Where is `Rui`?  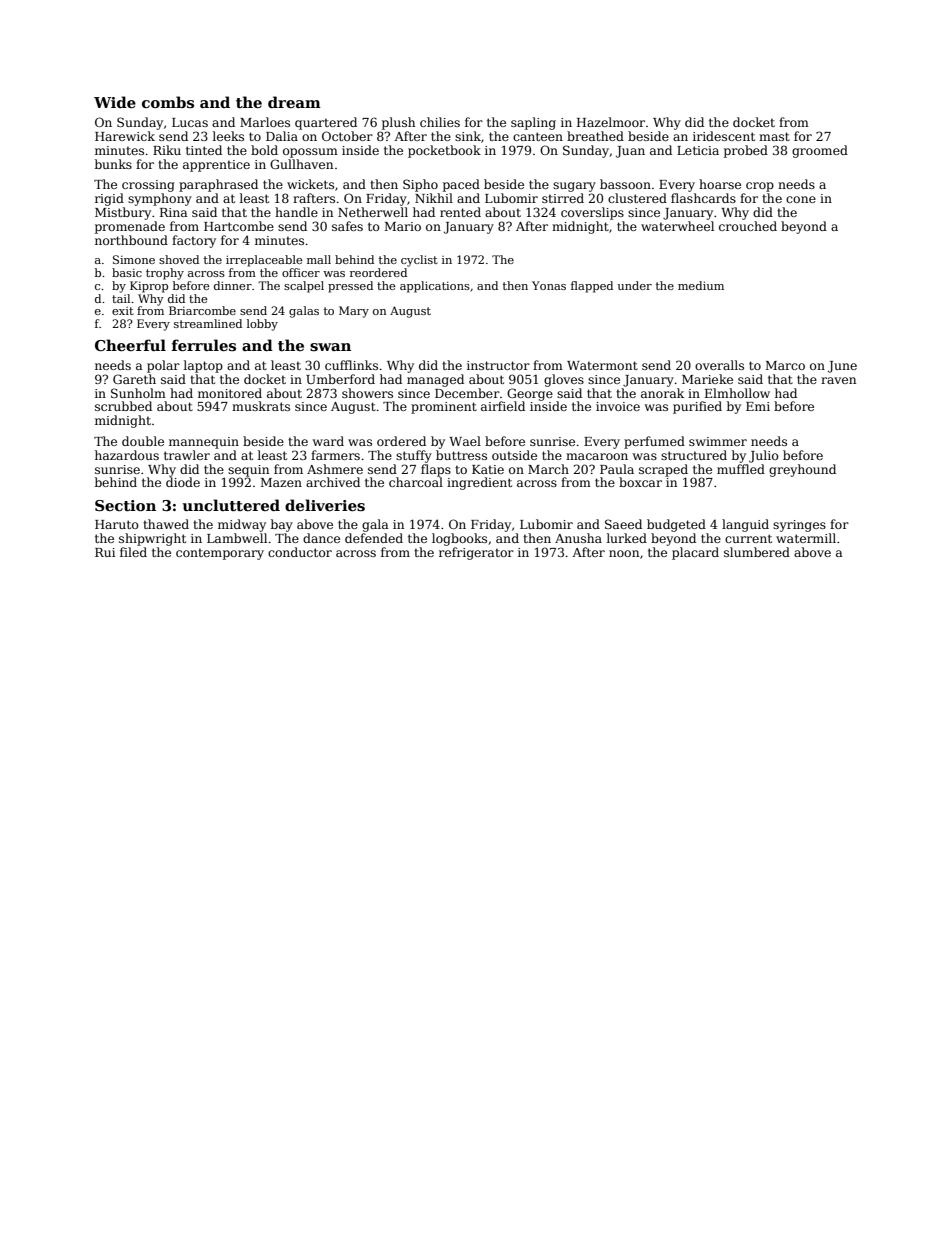 Rui is located at coordinates (105, 552).
